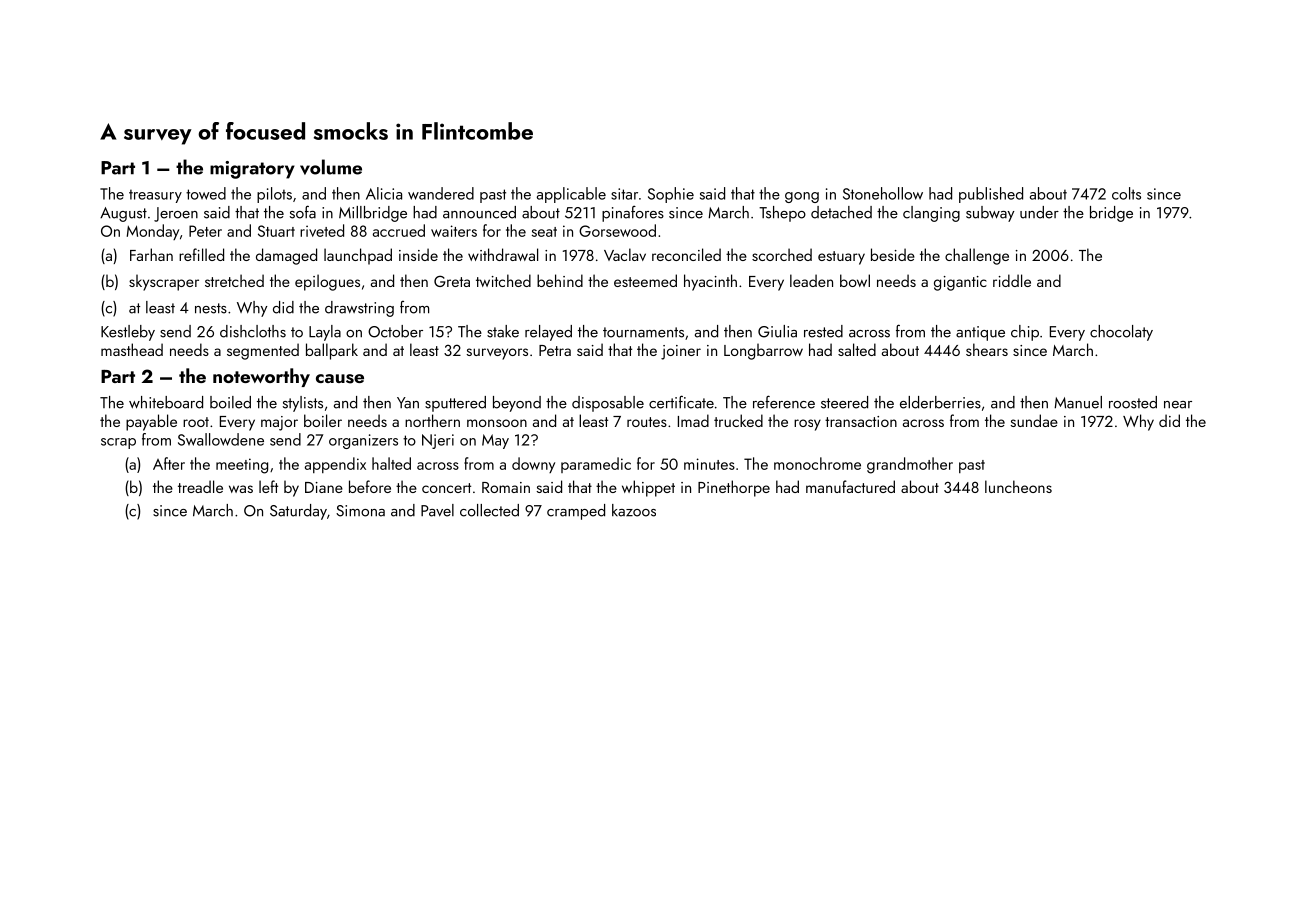  I want to click on boiler, so click(323, 420).
